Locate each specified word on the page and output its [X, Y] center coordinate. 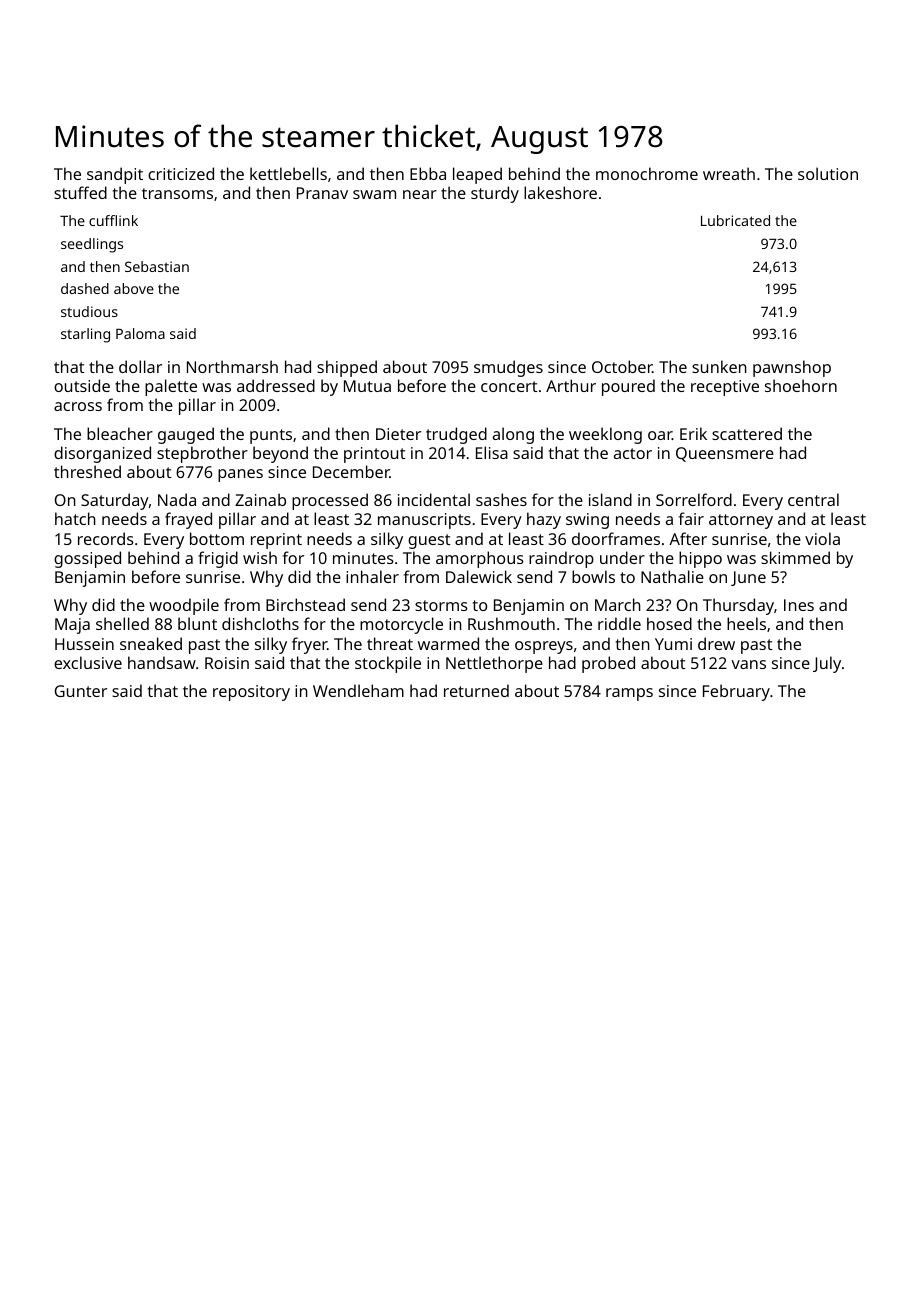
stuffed [80, 192]
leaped [477, 175]
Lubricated [735, 220]
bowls [593, 576]
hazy [544, 520]
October [622, 366]
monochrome [647, 173]
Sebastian [157, 266]
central [813, 499]
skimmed [795, 557]
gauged [186, 435]
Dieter [398, 434]
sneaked [151, 643]
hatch [75, 518]
